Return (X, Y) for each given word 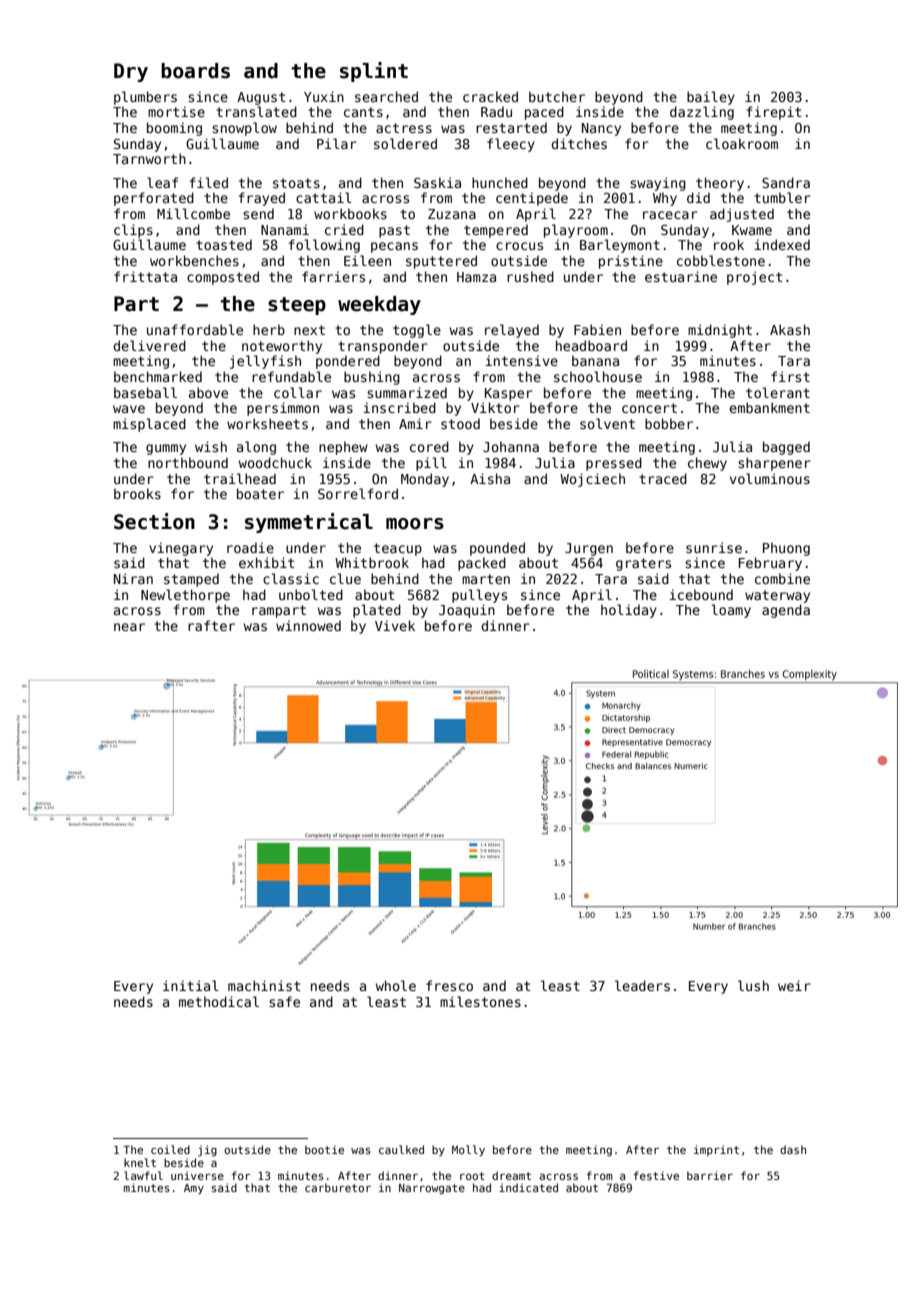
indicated (528, 1187)
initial (191, 985)
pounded (497, 549)
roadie (250, 547)
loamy (731, 611)
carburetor (338, 1187)
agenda (786, 611)
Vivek (395, 625)
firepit (774, 113)
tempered (496, 231)
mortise (176, 111)
